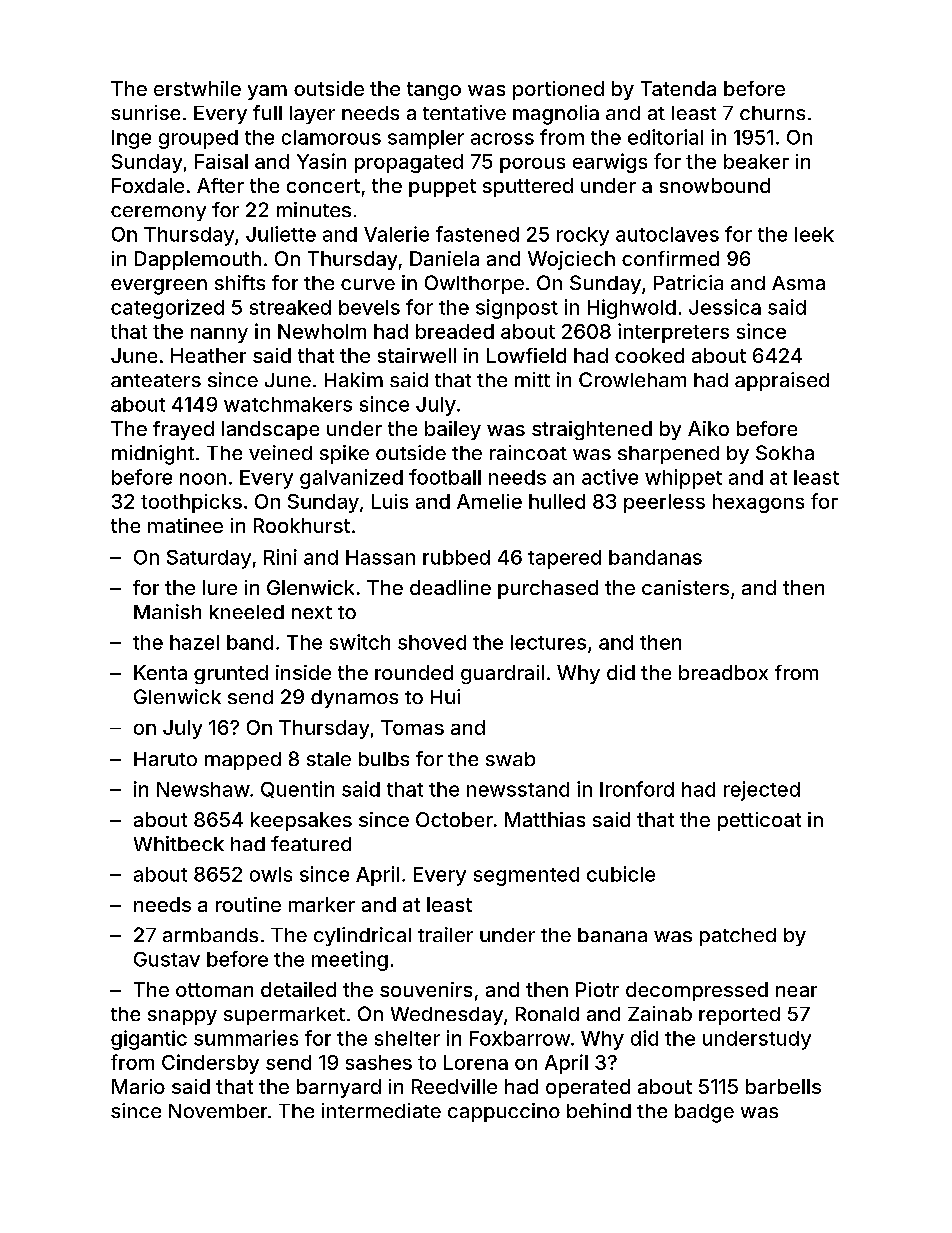 Image resolution: width=952 pixels, height=1233 pixels. What do you see at coordinates (445, 934) in the screenshot?
I see `trailer` at bounding box center [445, 934].
